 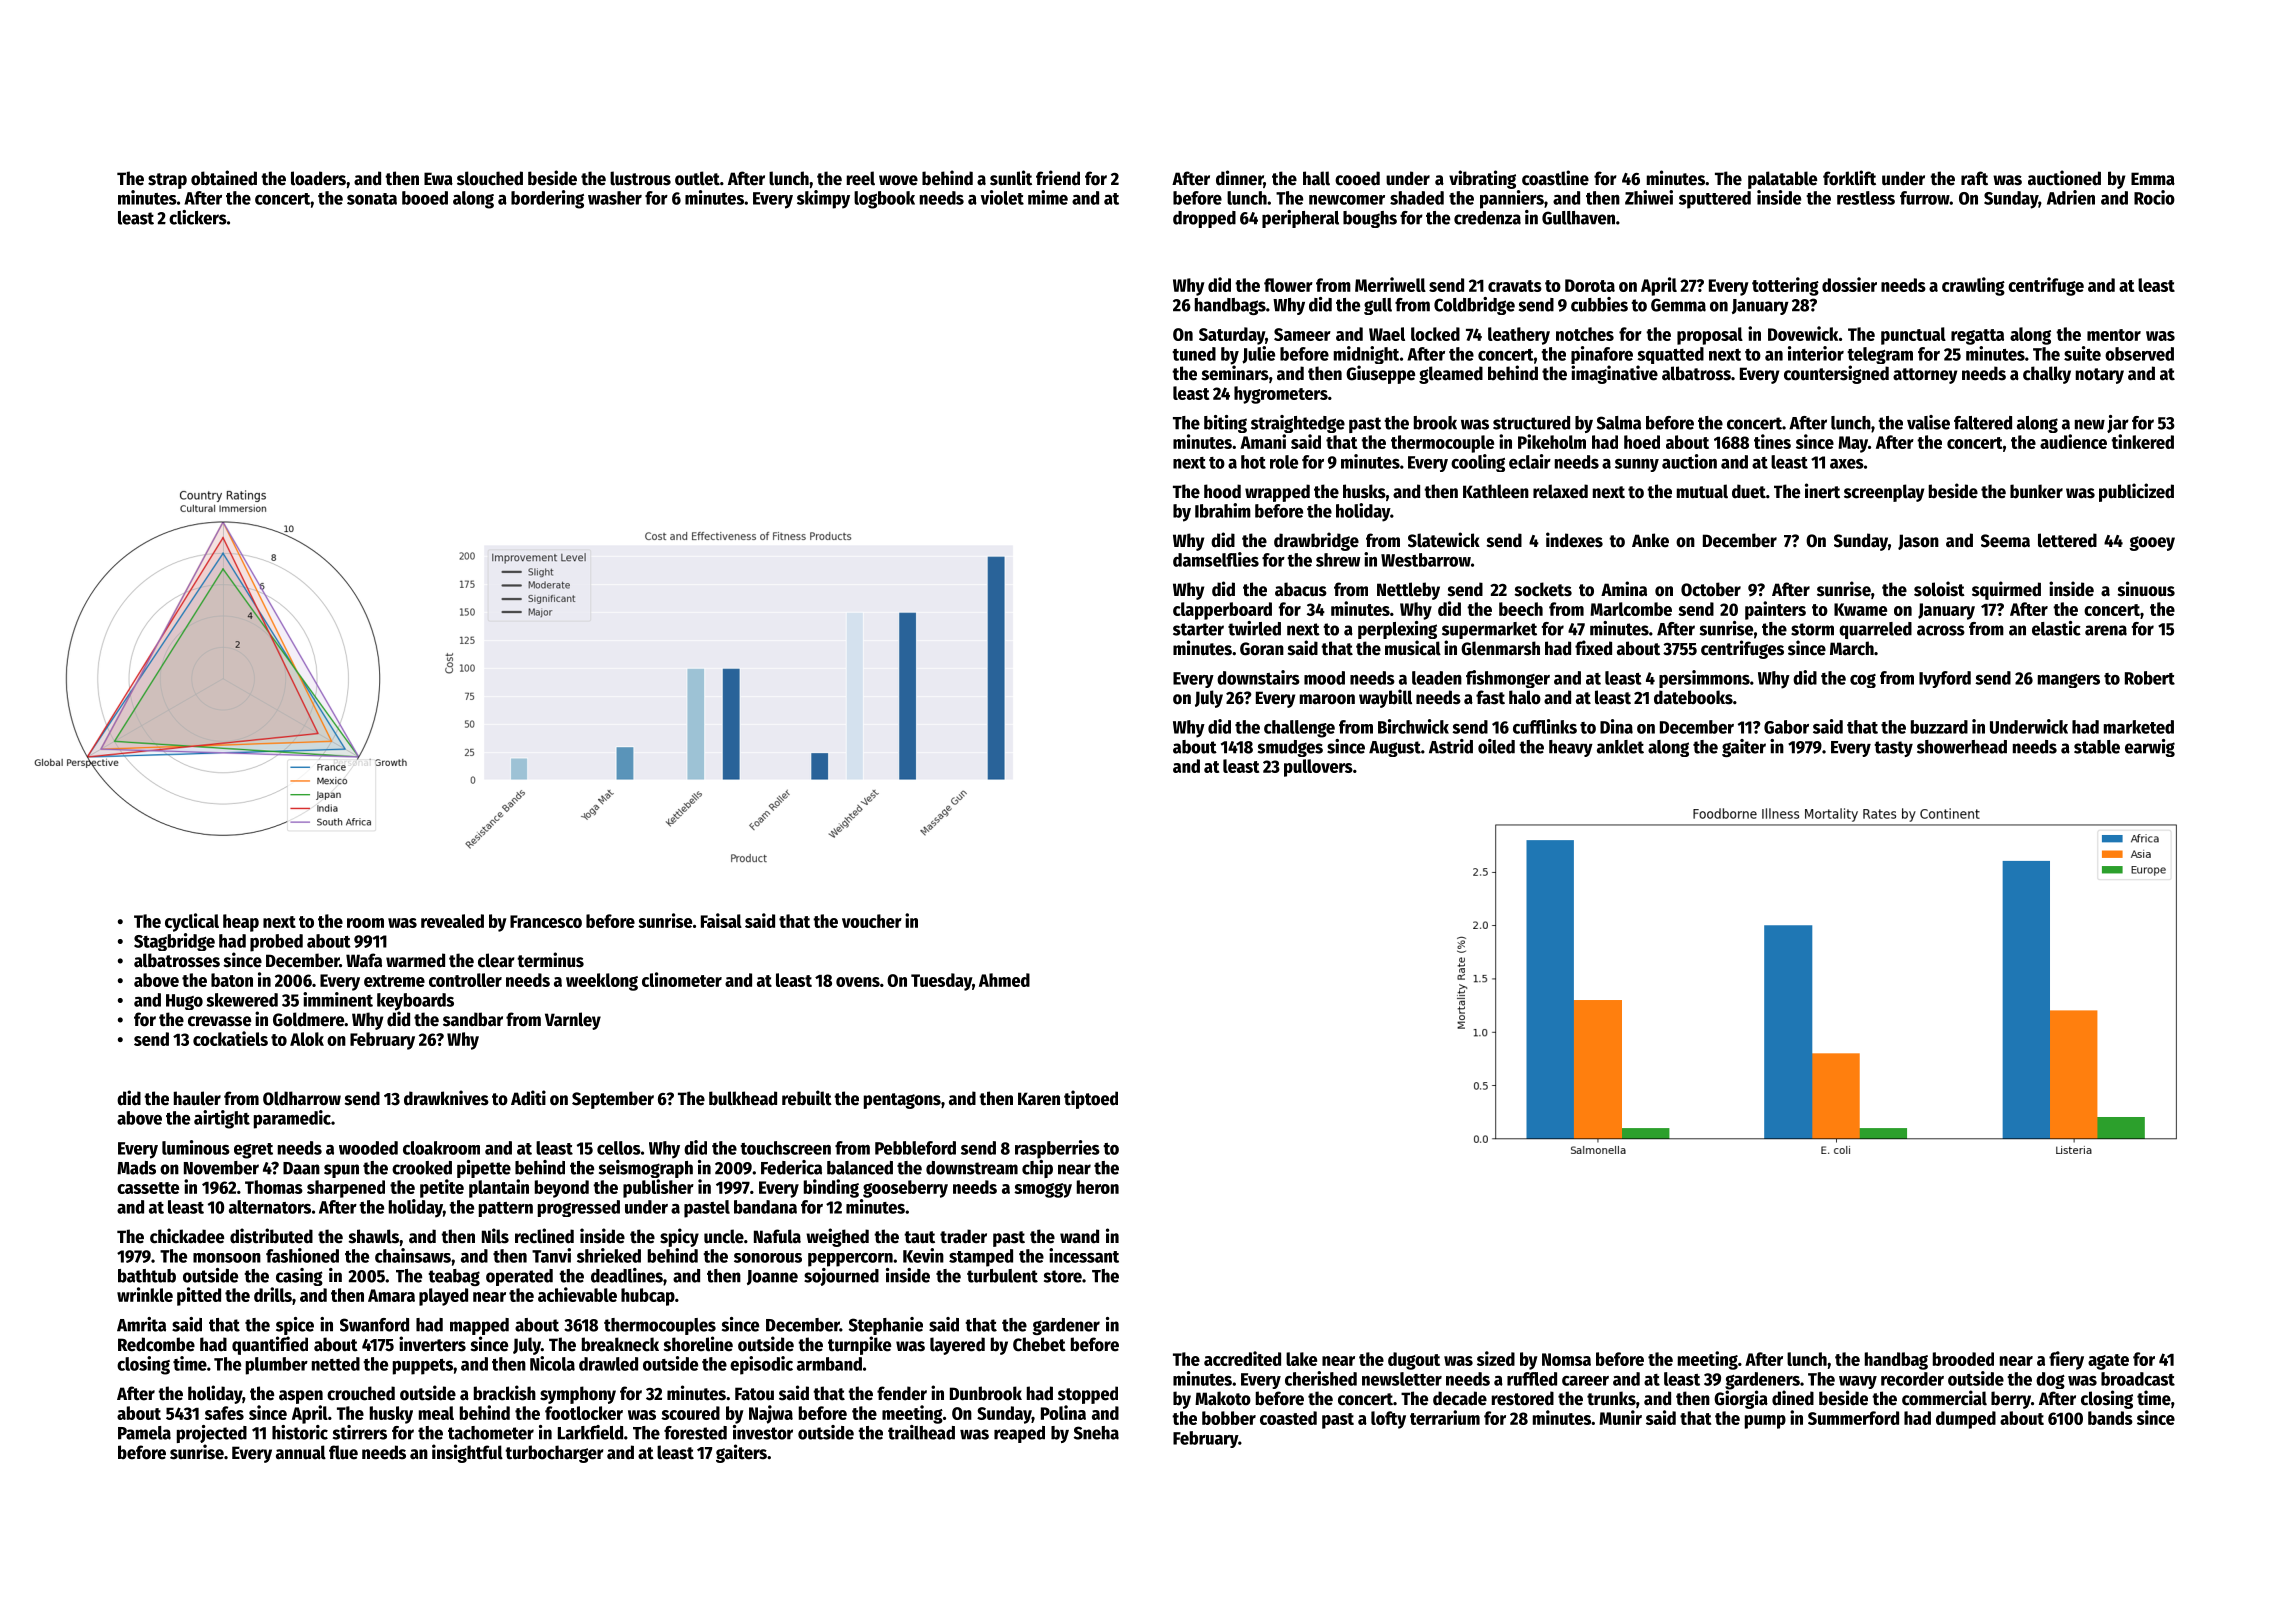 I want to click on Amani, so click(x=1263, y=441).
